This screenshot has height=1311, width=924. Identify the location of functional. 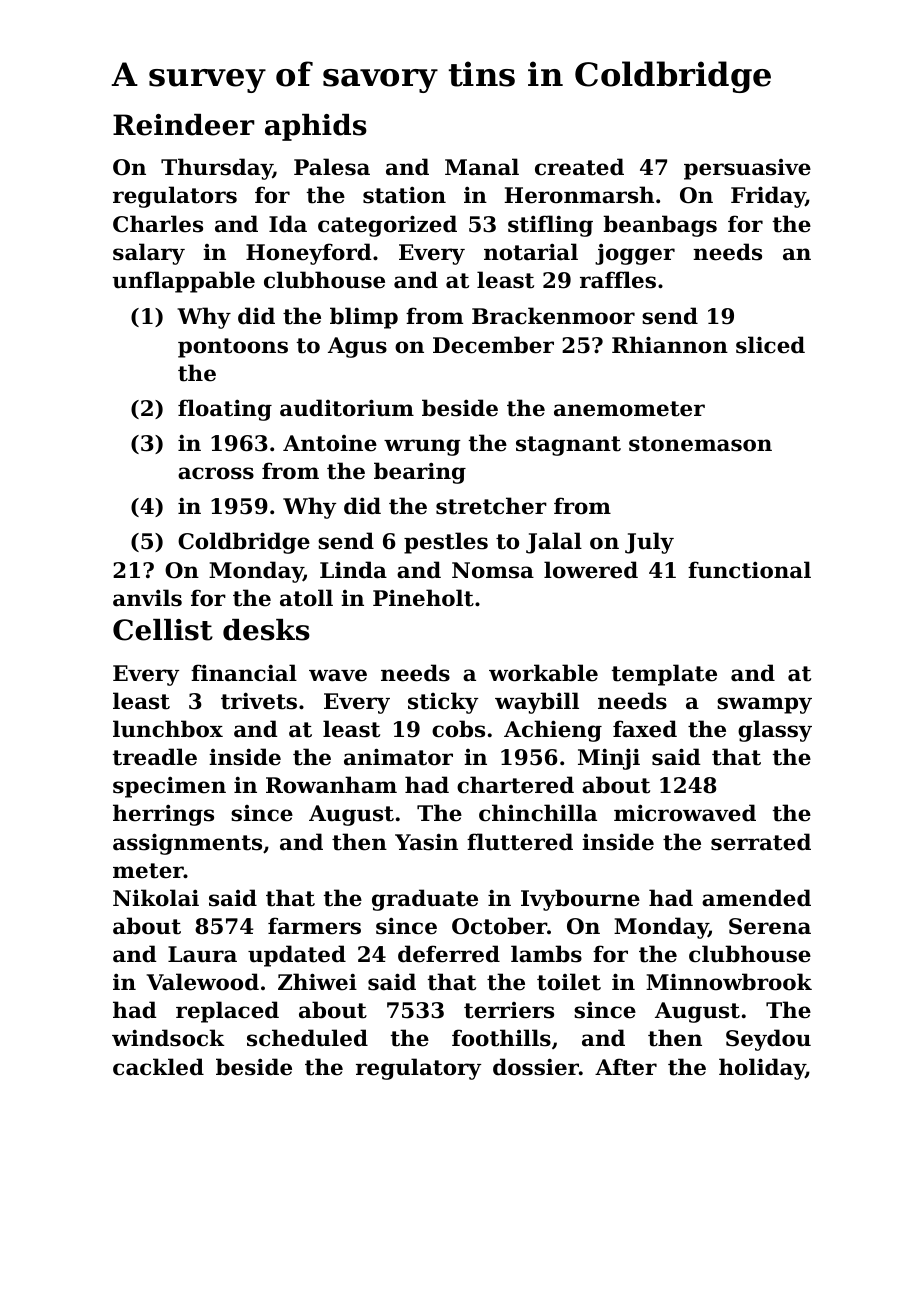
(749, 570).
